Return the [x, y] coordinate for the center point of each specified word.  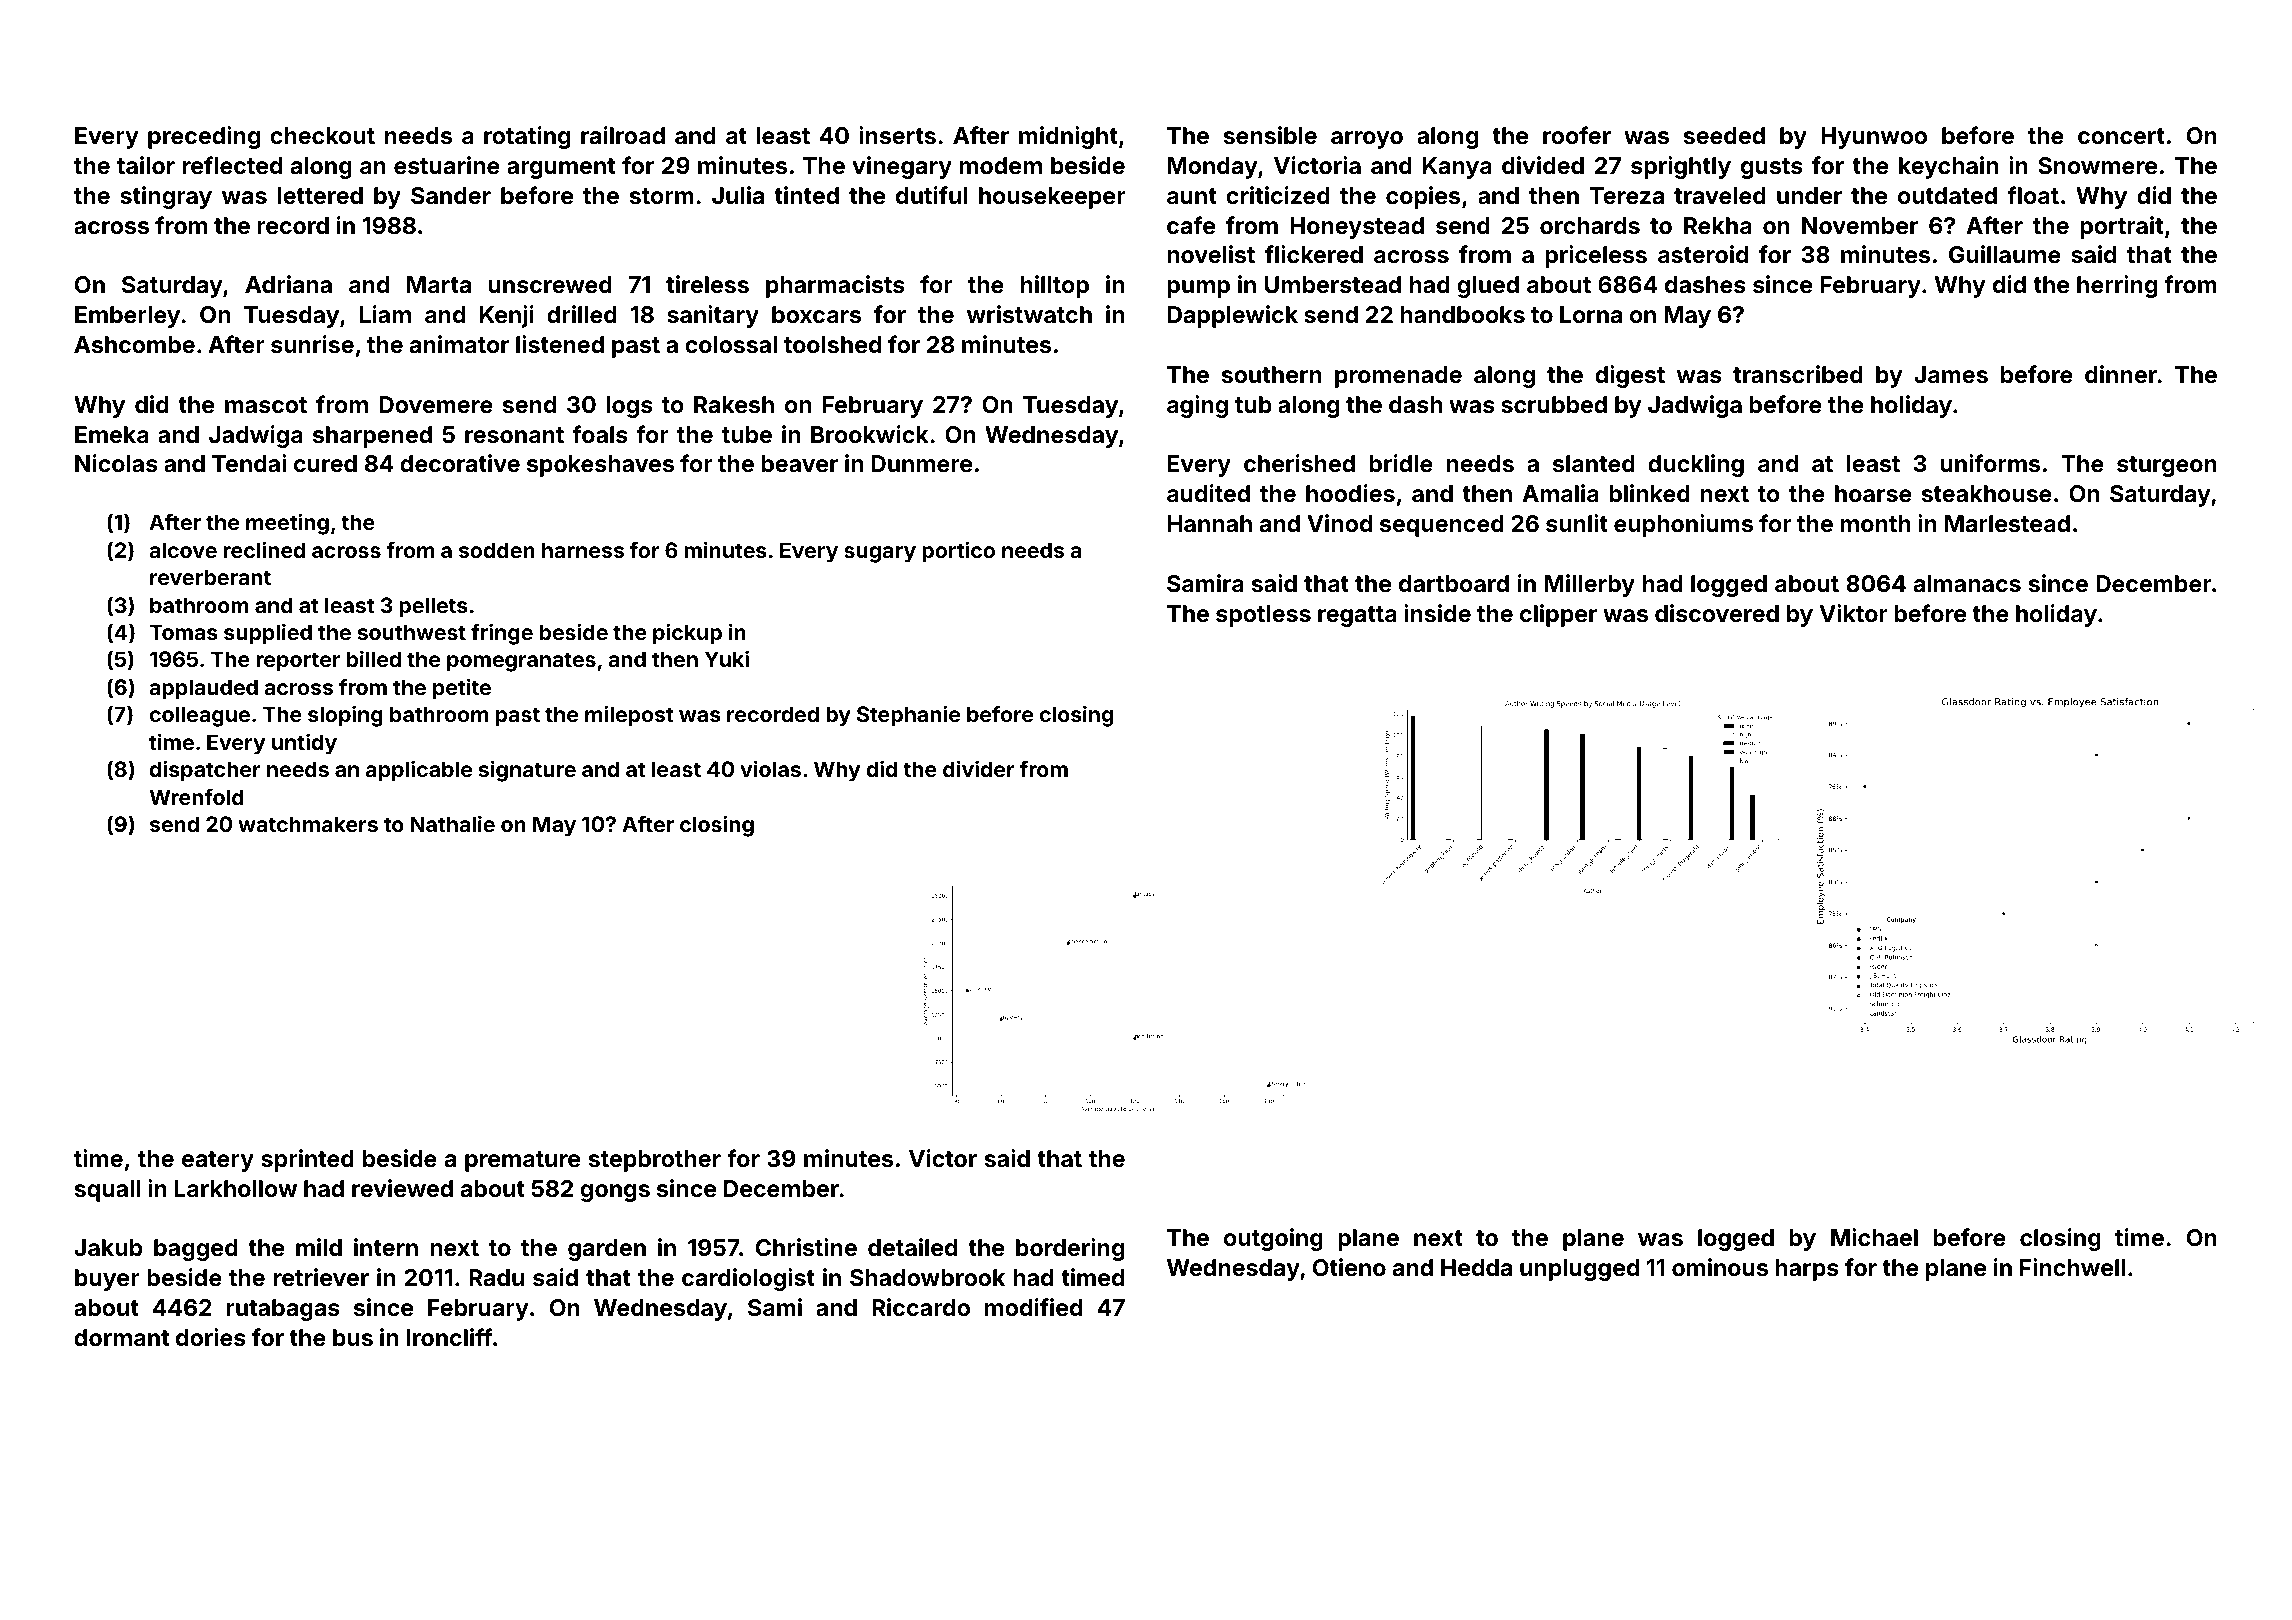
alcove [183, 550]
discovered [1717, 613]
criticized [1278, 195]
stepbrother [655, 1161]
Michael [1874, 1237]
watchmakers [308, 824]
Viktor [1853, 613]
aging [1197, 406]
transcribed [1798, 374]
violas [770, 768]
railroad [623, 135]
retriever [321, 1277]
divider [979, 768]
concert [2121, 136]
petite [462, 689]
